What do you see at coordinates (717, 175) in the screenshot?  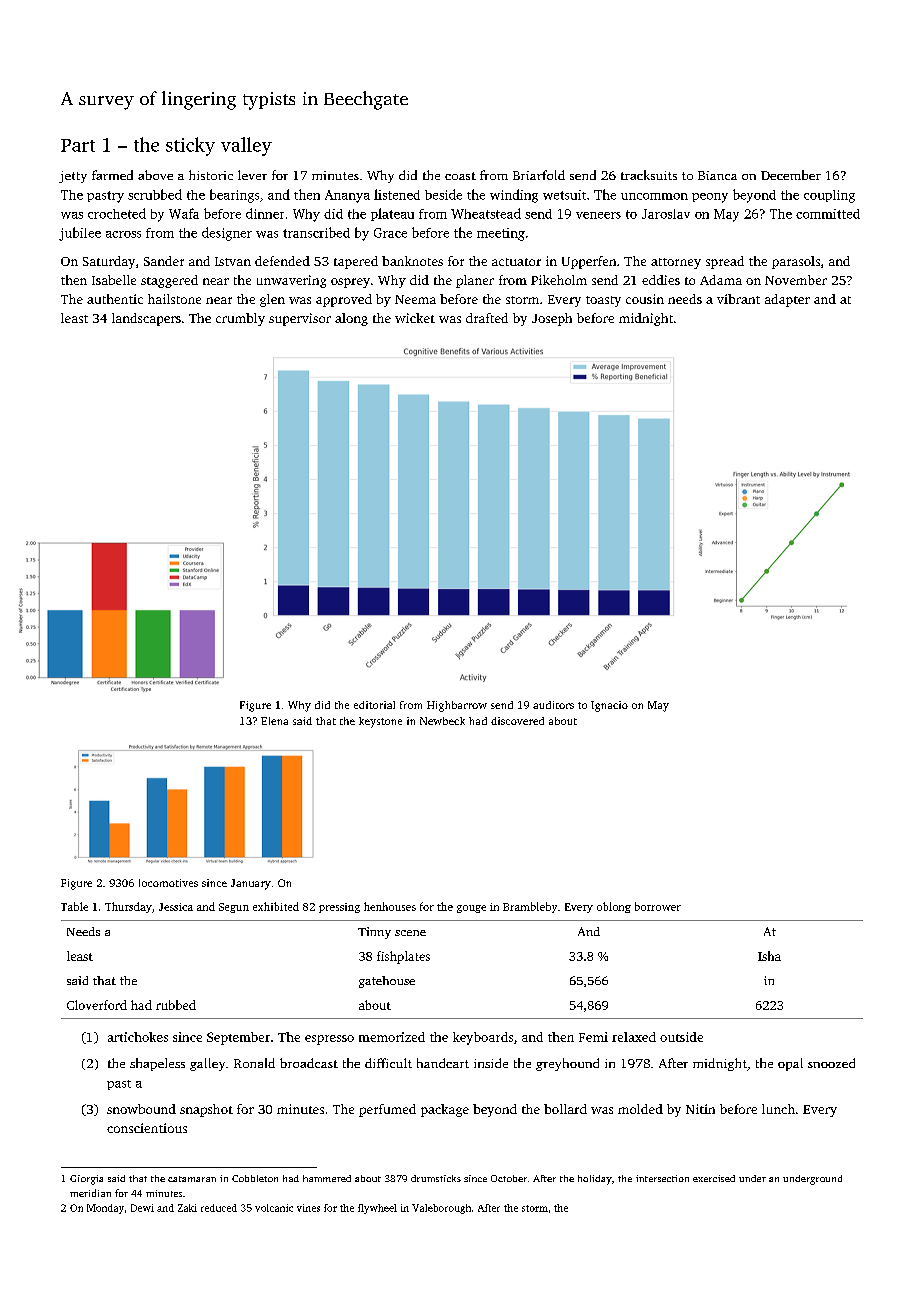 I see `Bianca` at bounding box center [717, 175].
